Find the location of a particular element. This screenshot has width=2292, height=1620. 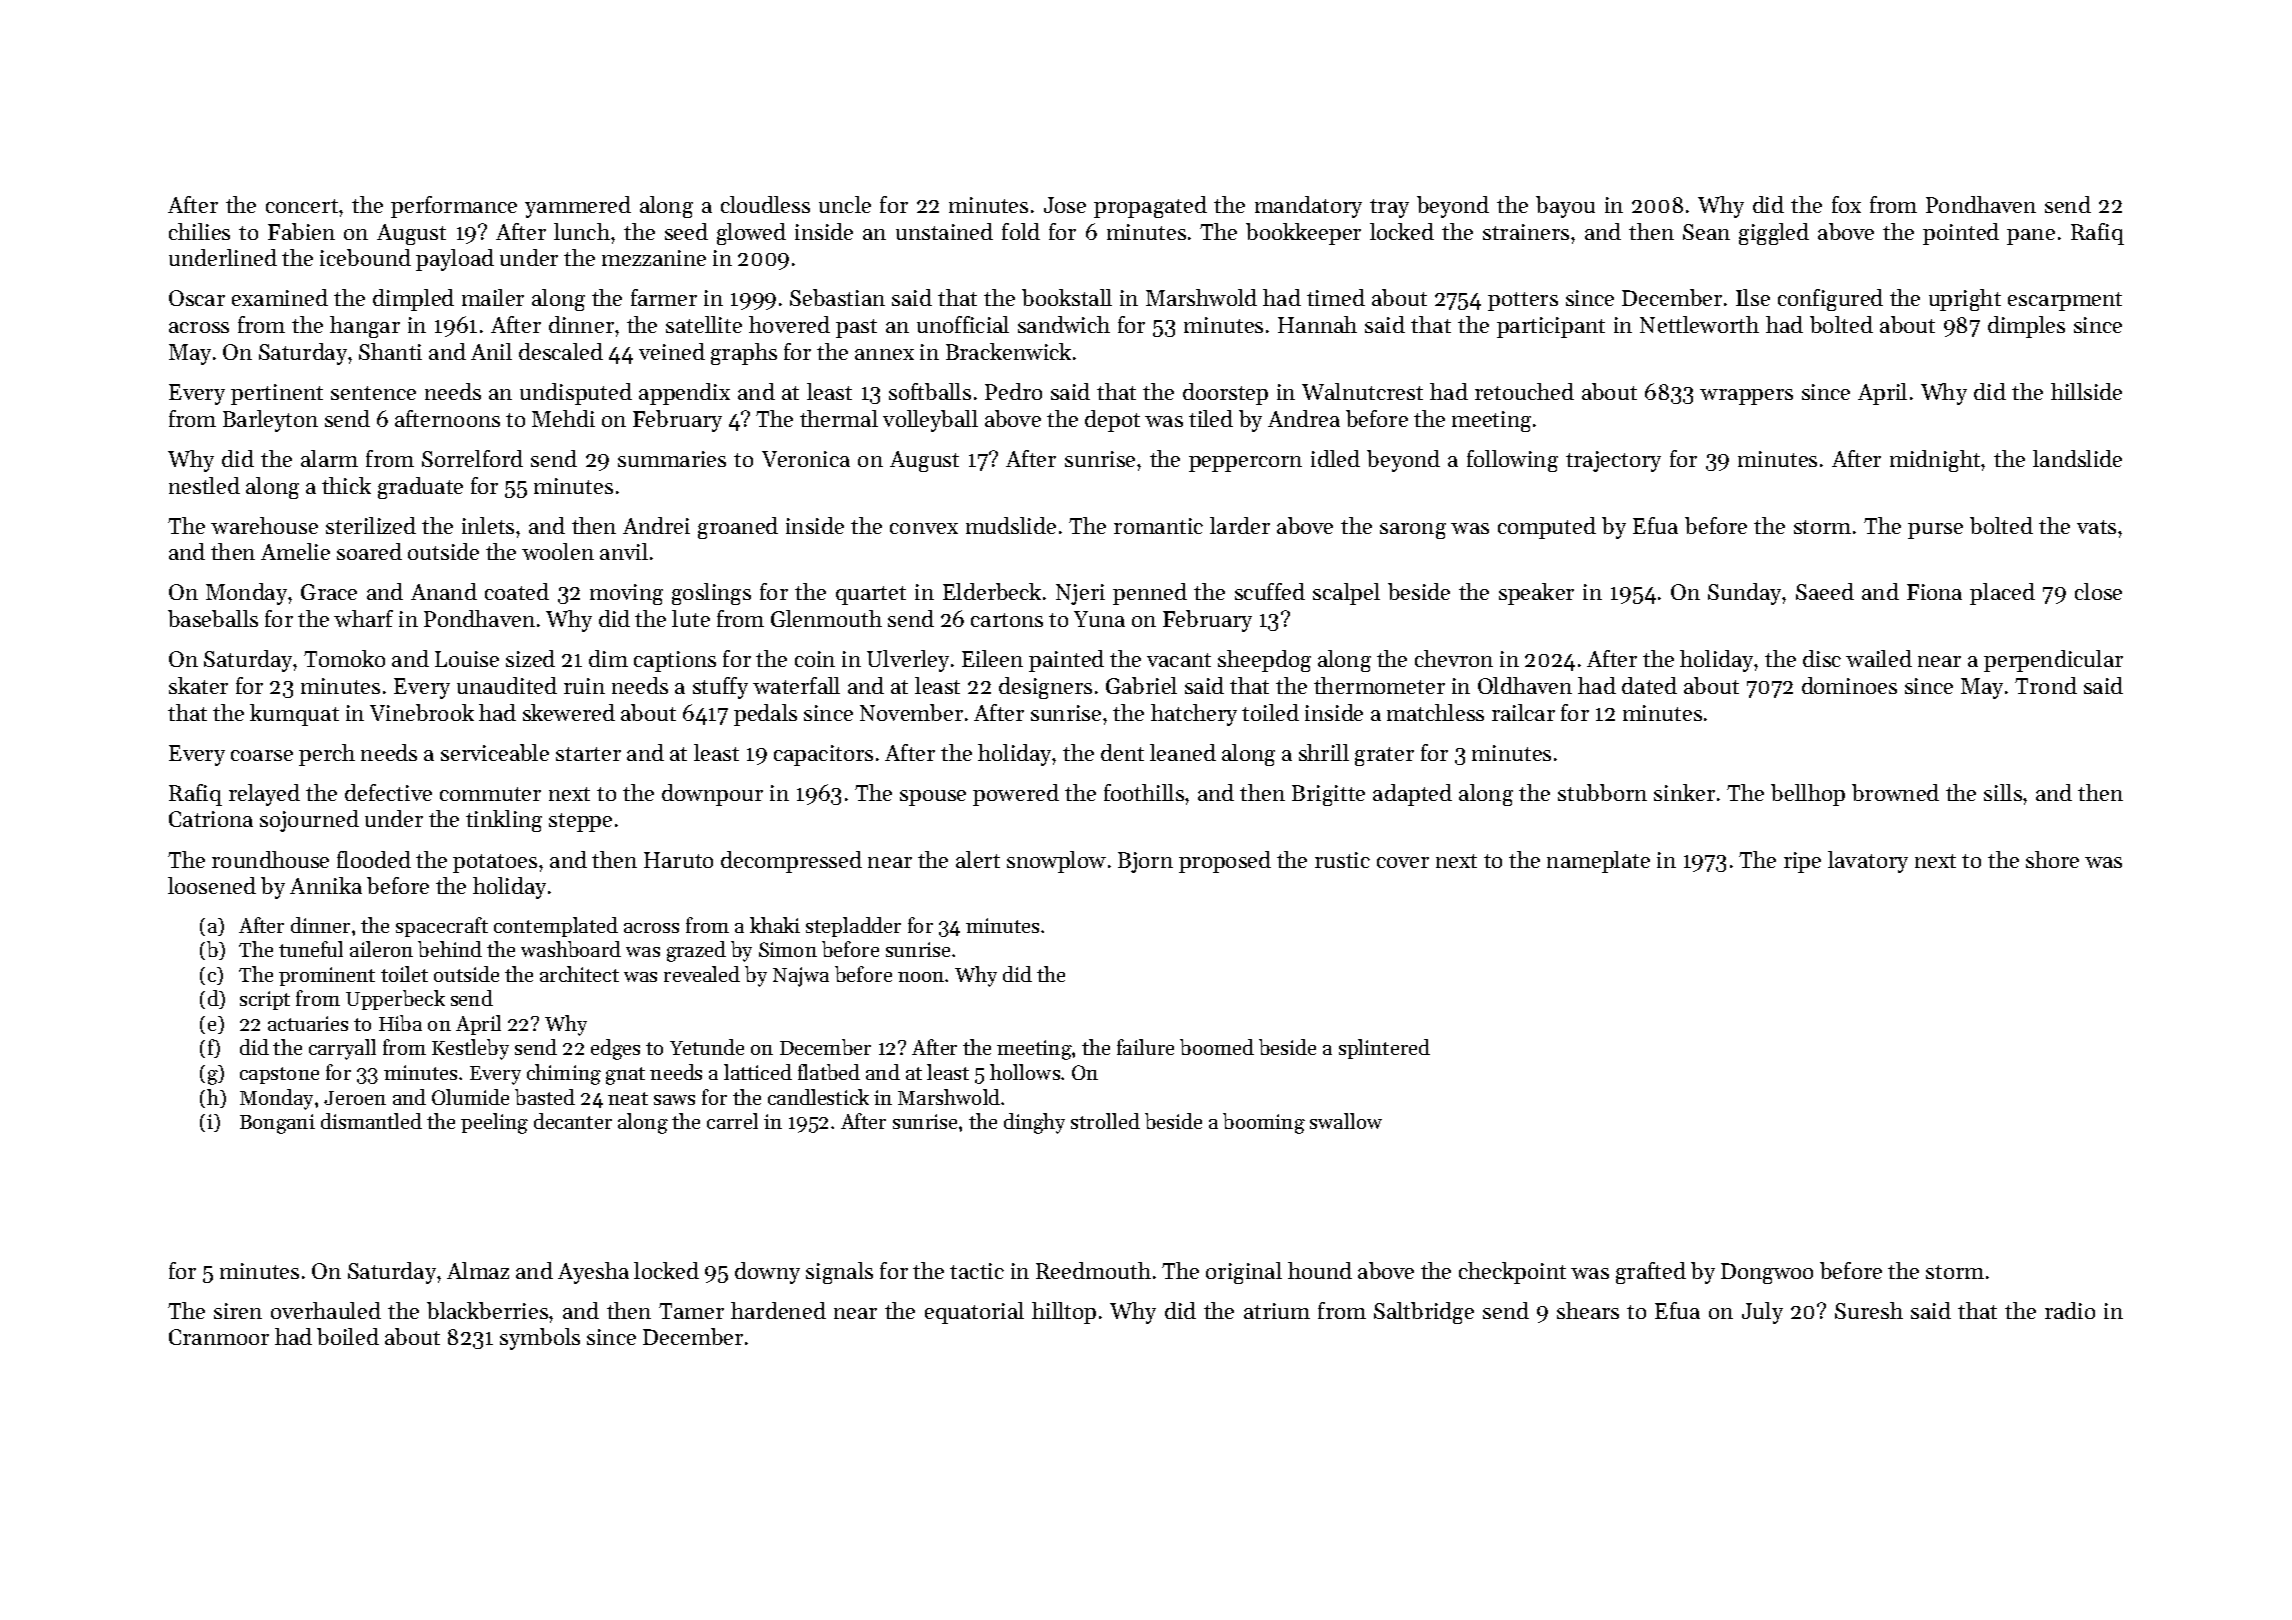

atrium is located at coordinates (1277, 1311).
